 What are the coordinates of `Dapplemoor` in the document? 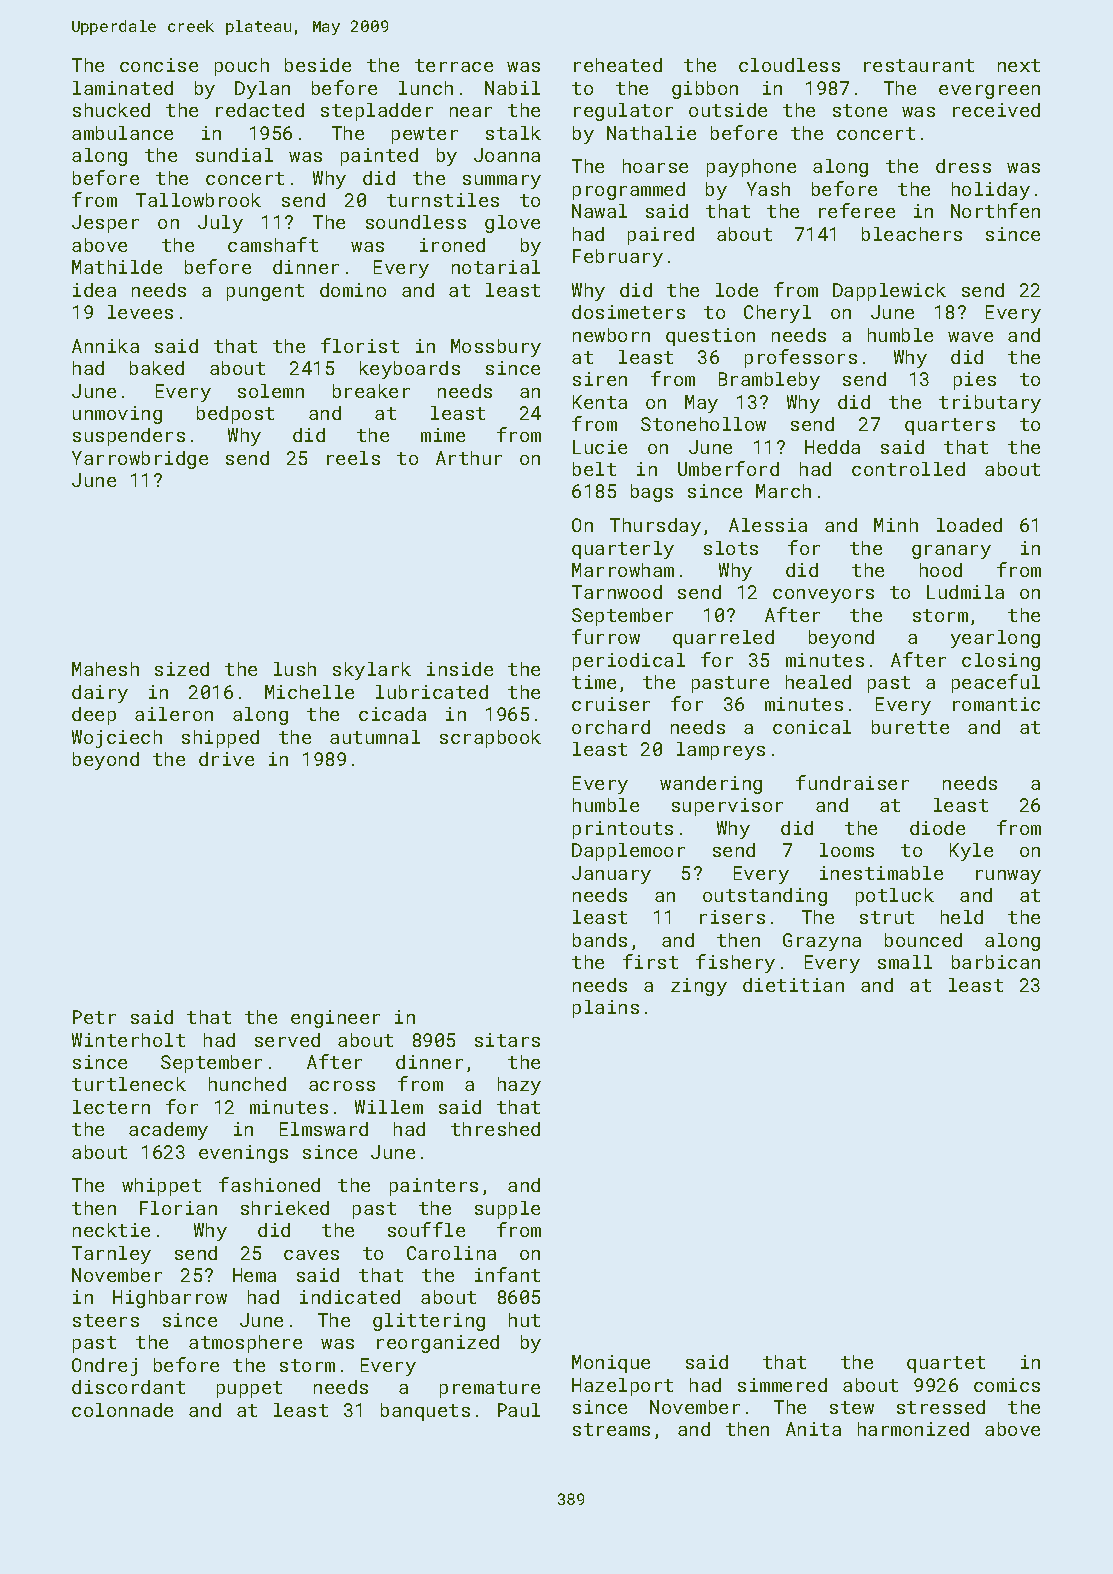 It's located at (628, 852).
